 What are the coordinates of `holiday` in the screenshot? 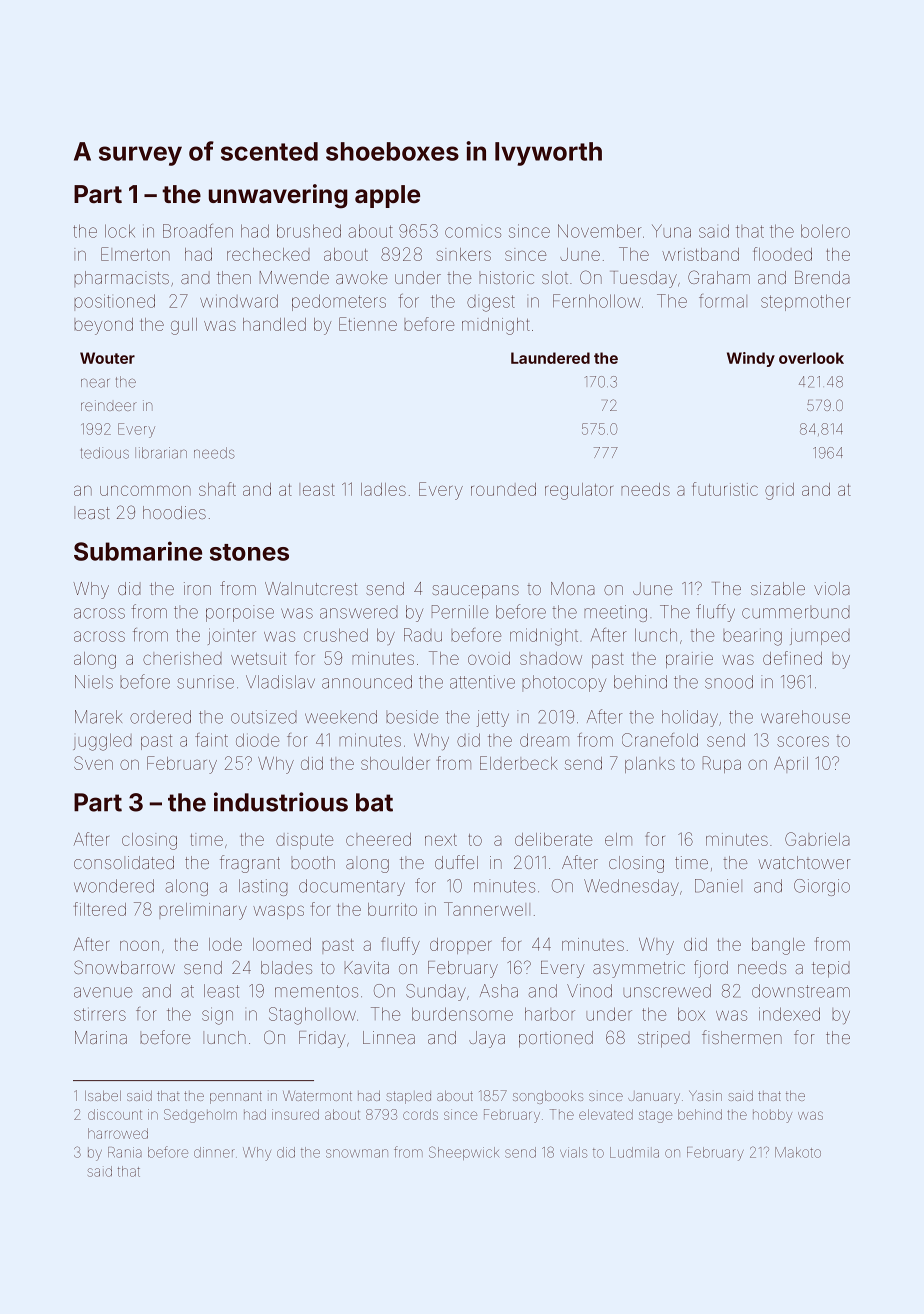 It's located at (690, 718).
